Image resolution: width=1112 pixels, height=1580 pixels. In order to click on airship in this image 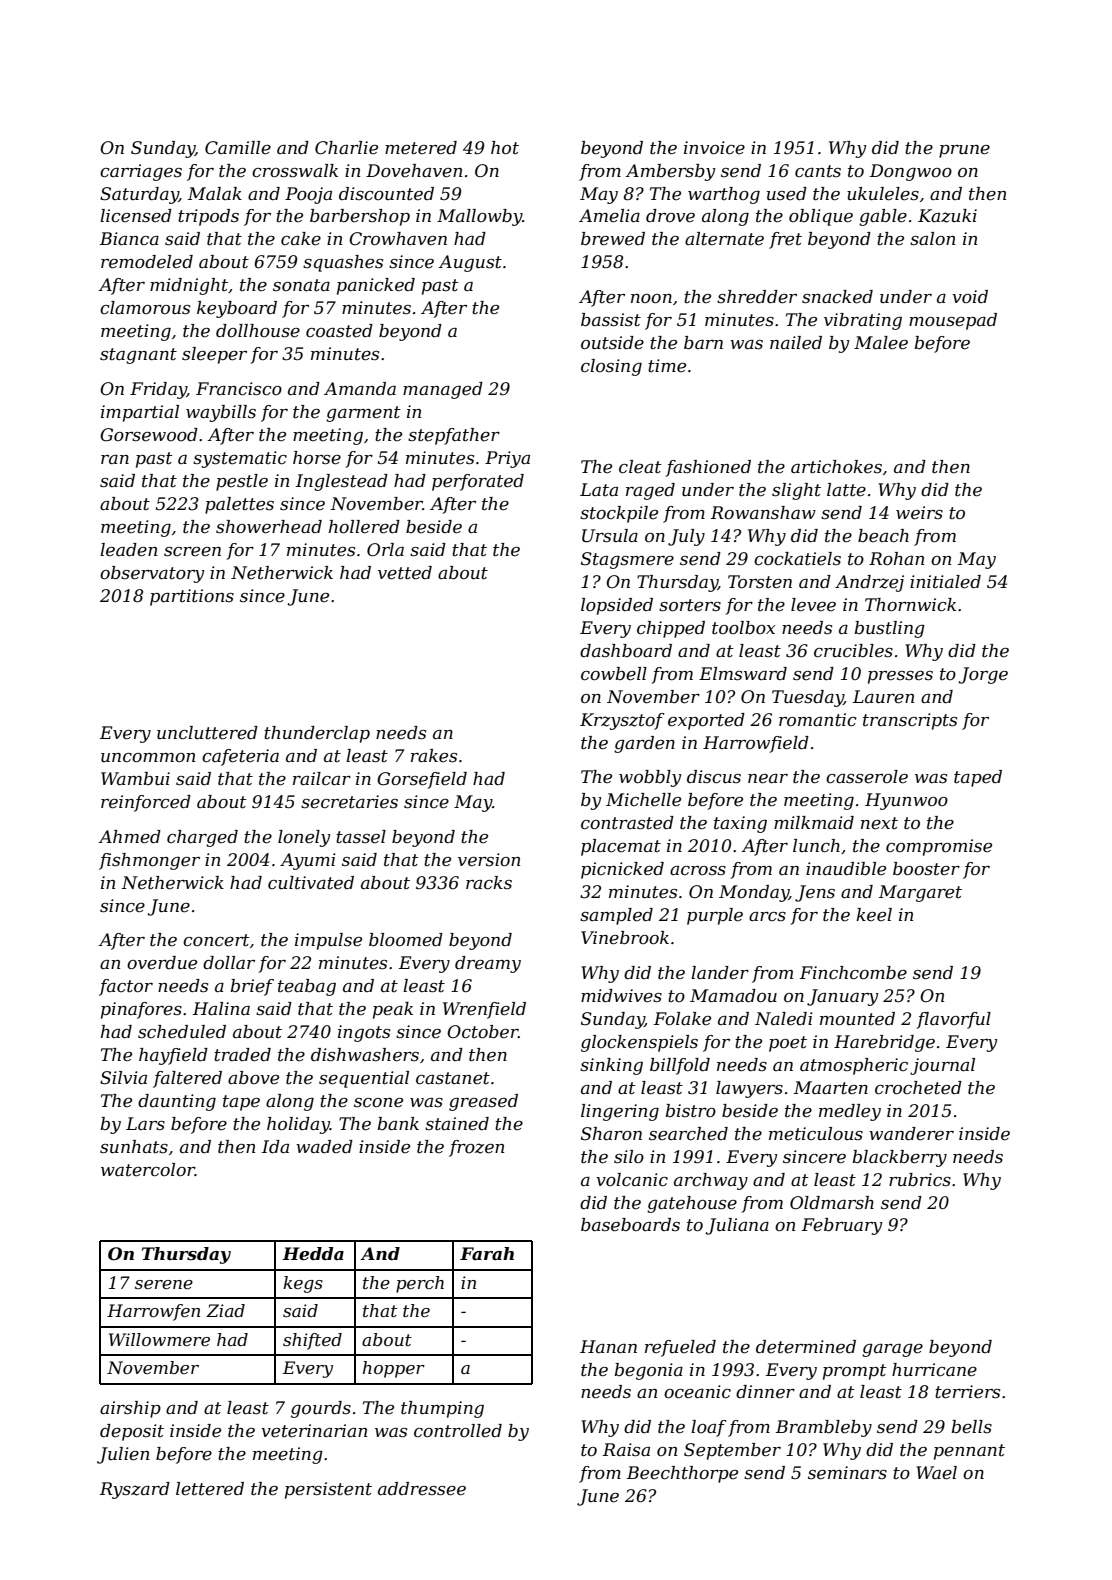, I will do `click(130, 1409)`.
